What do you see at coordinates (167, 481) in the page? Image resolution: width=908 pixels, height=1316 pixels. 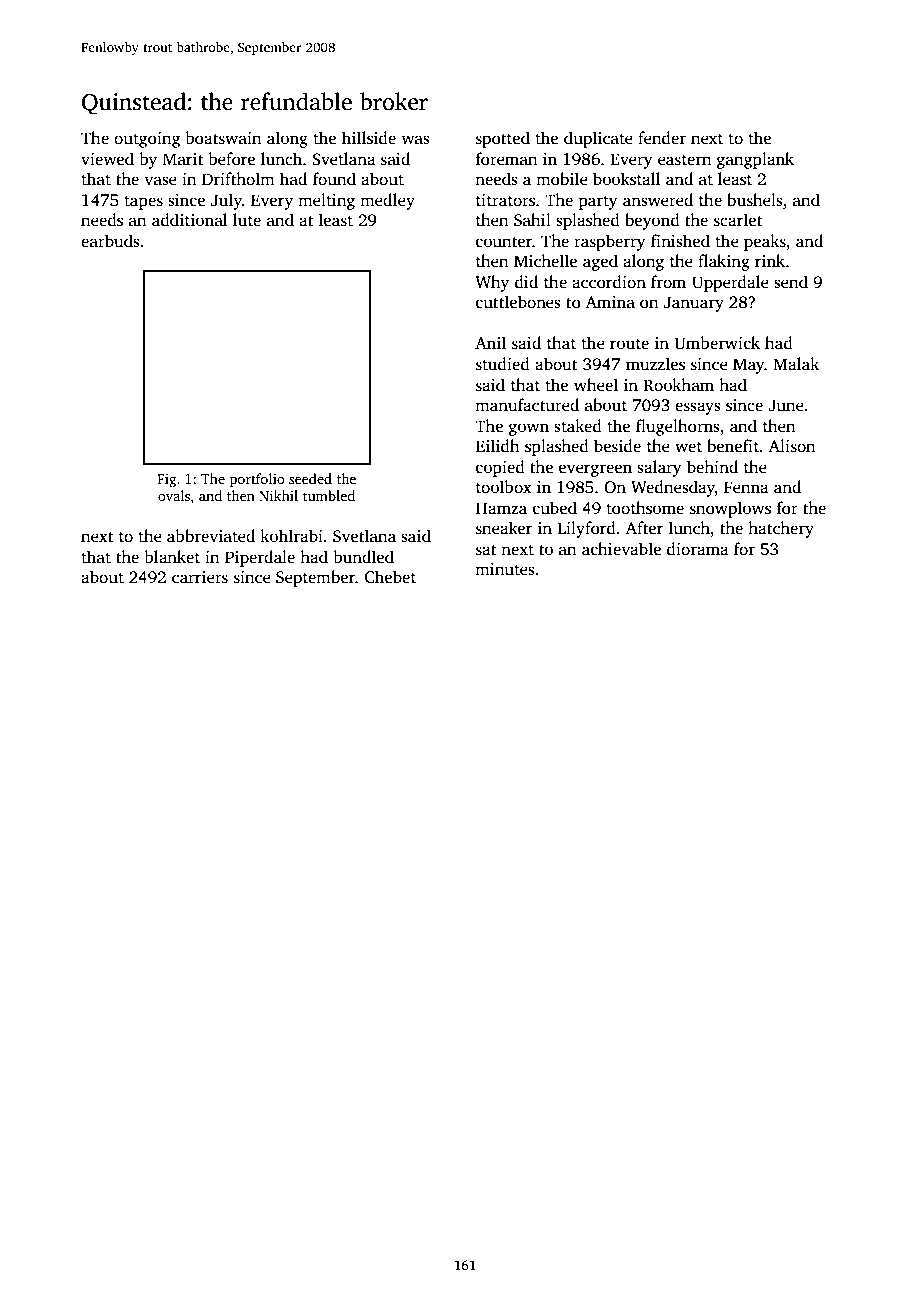 I see `Fig` at bounding box center [167, 481].
